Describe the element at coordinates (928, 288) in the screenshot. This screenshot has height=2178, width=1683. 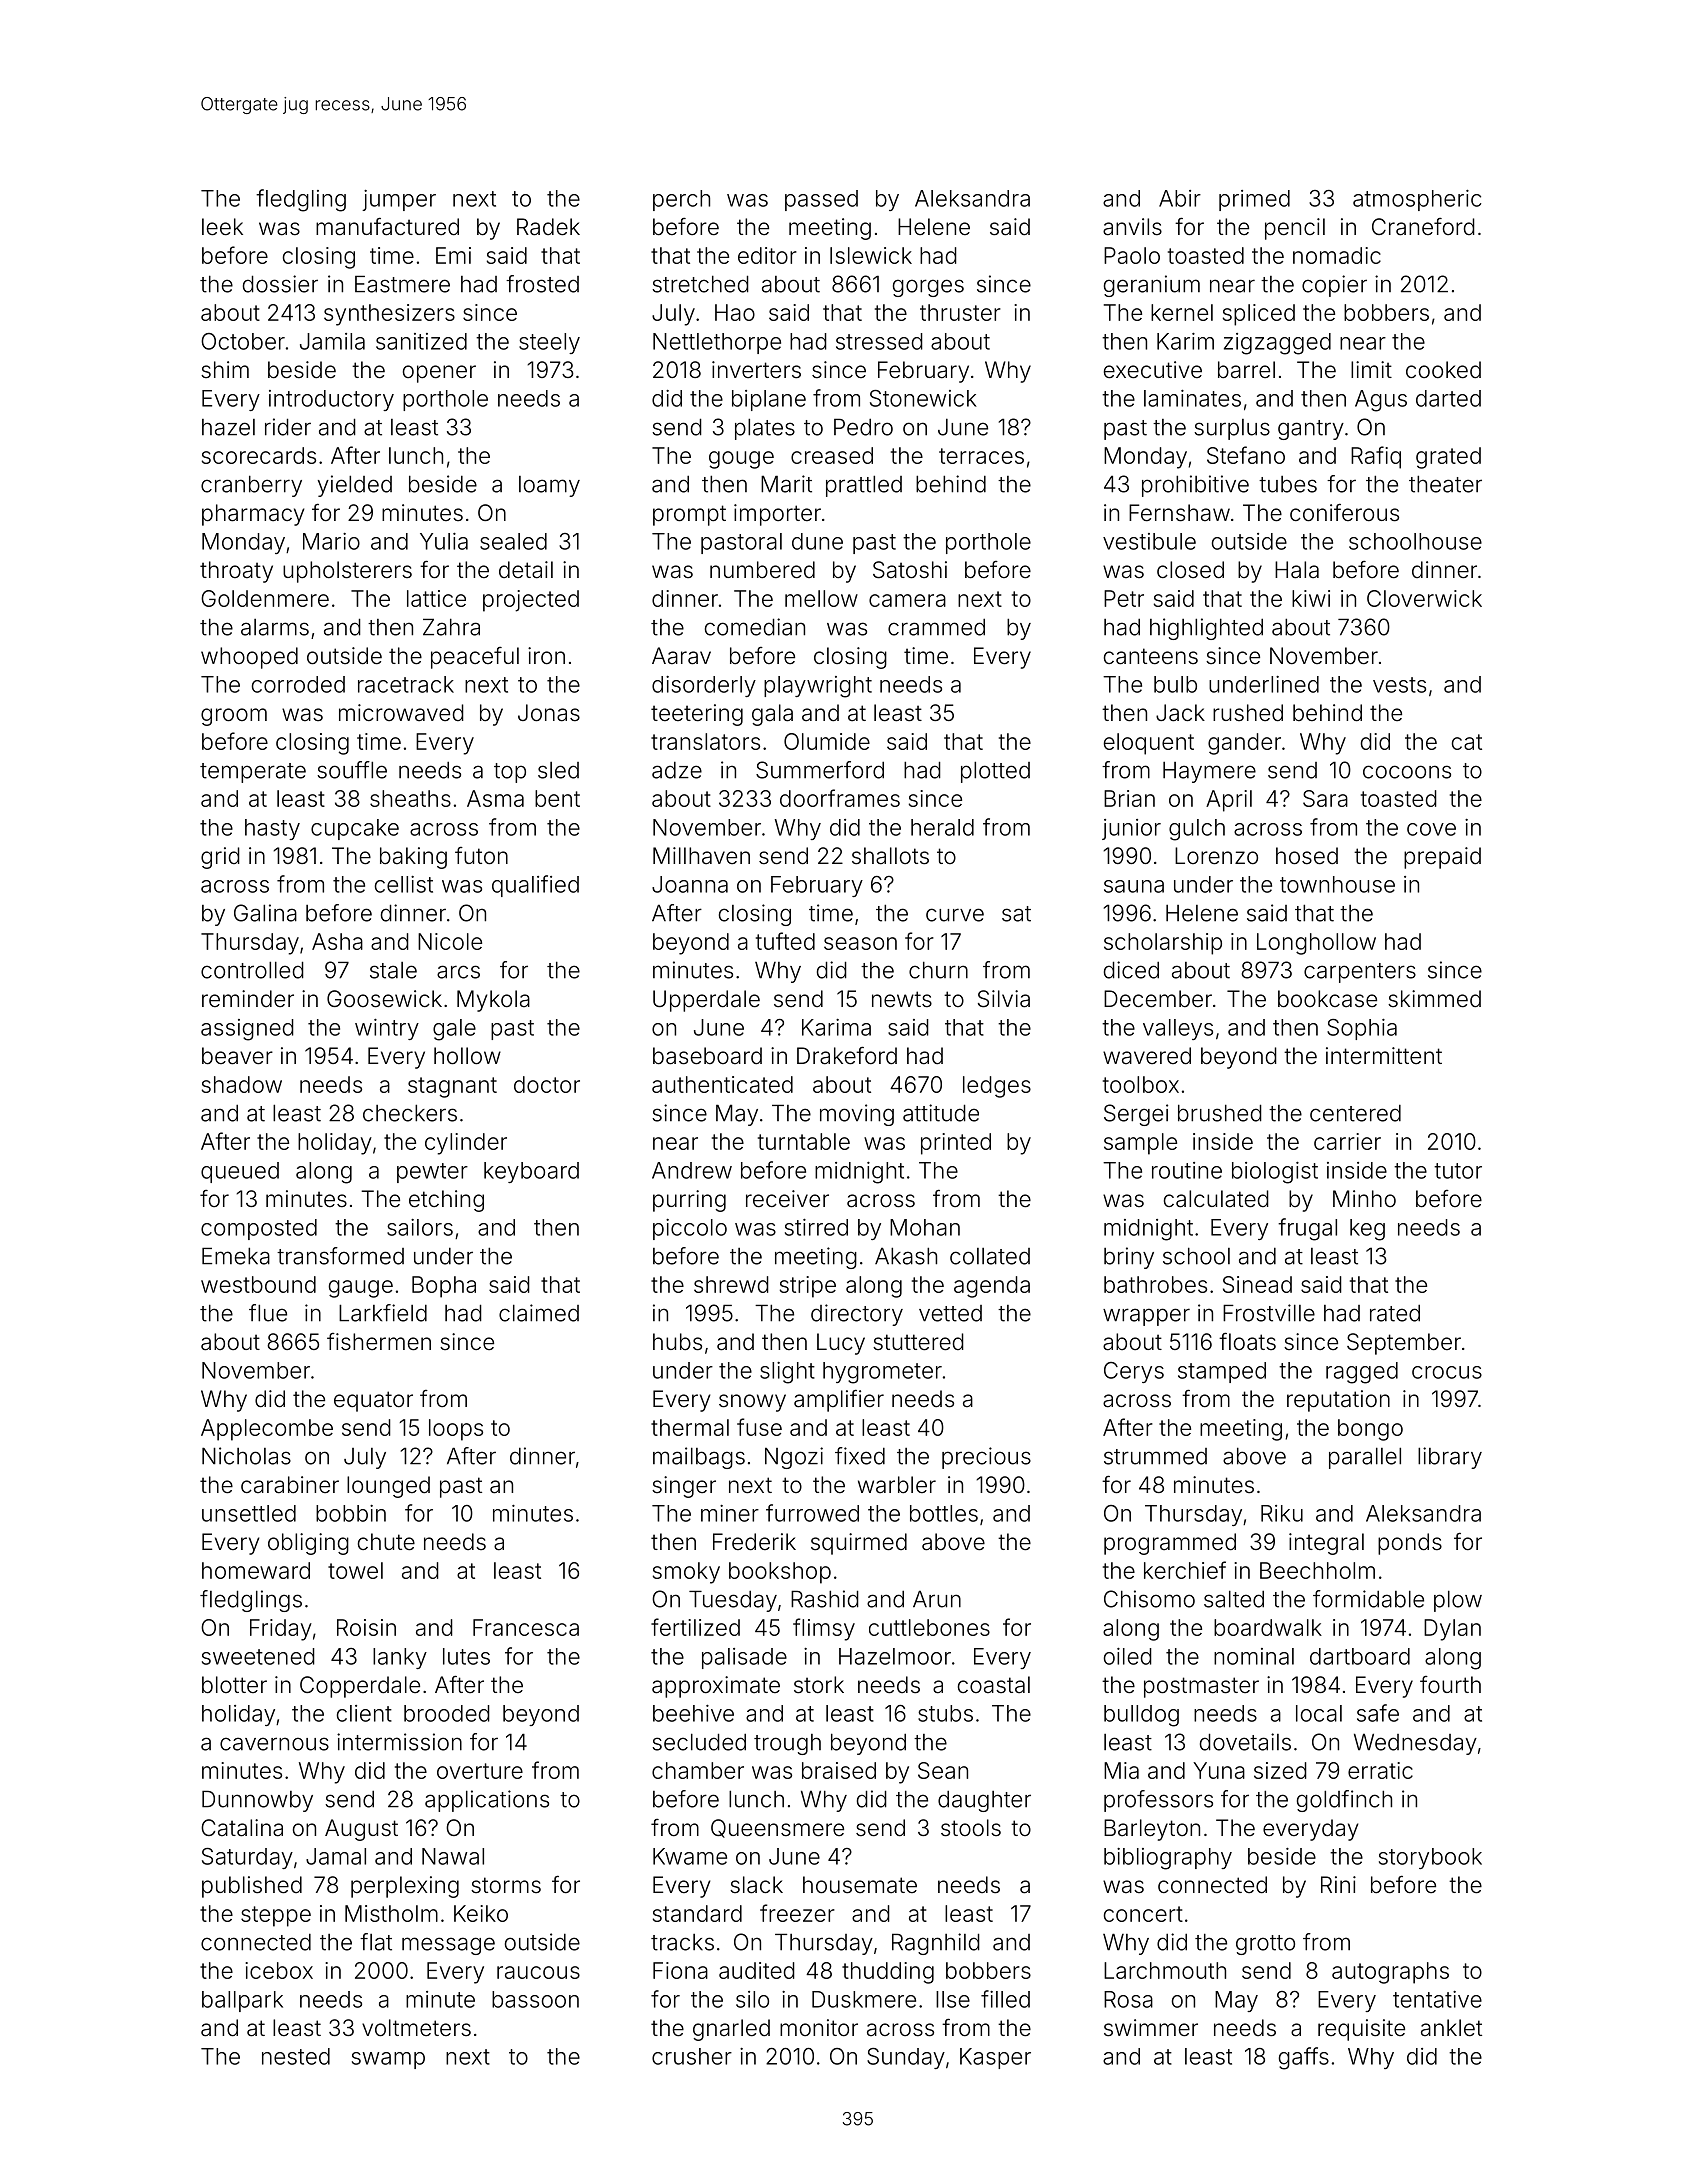
I see `gorges` at that location.
